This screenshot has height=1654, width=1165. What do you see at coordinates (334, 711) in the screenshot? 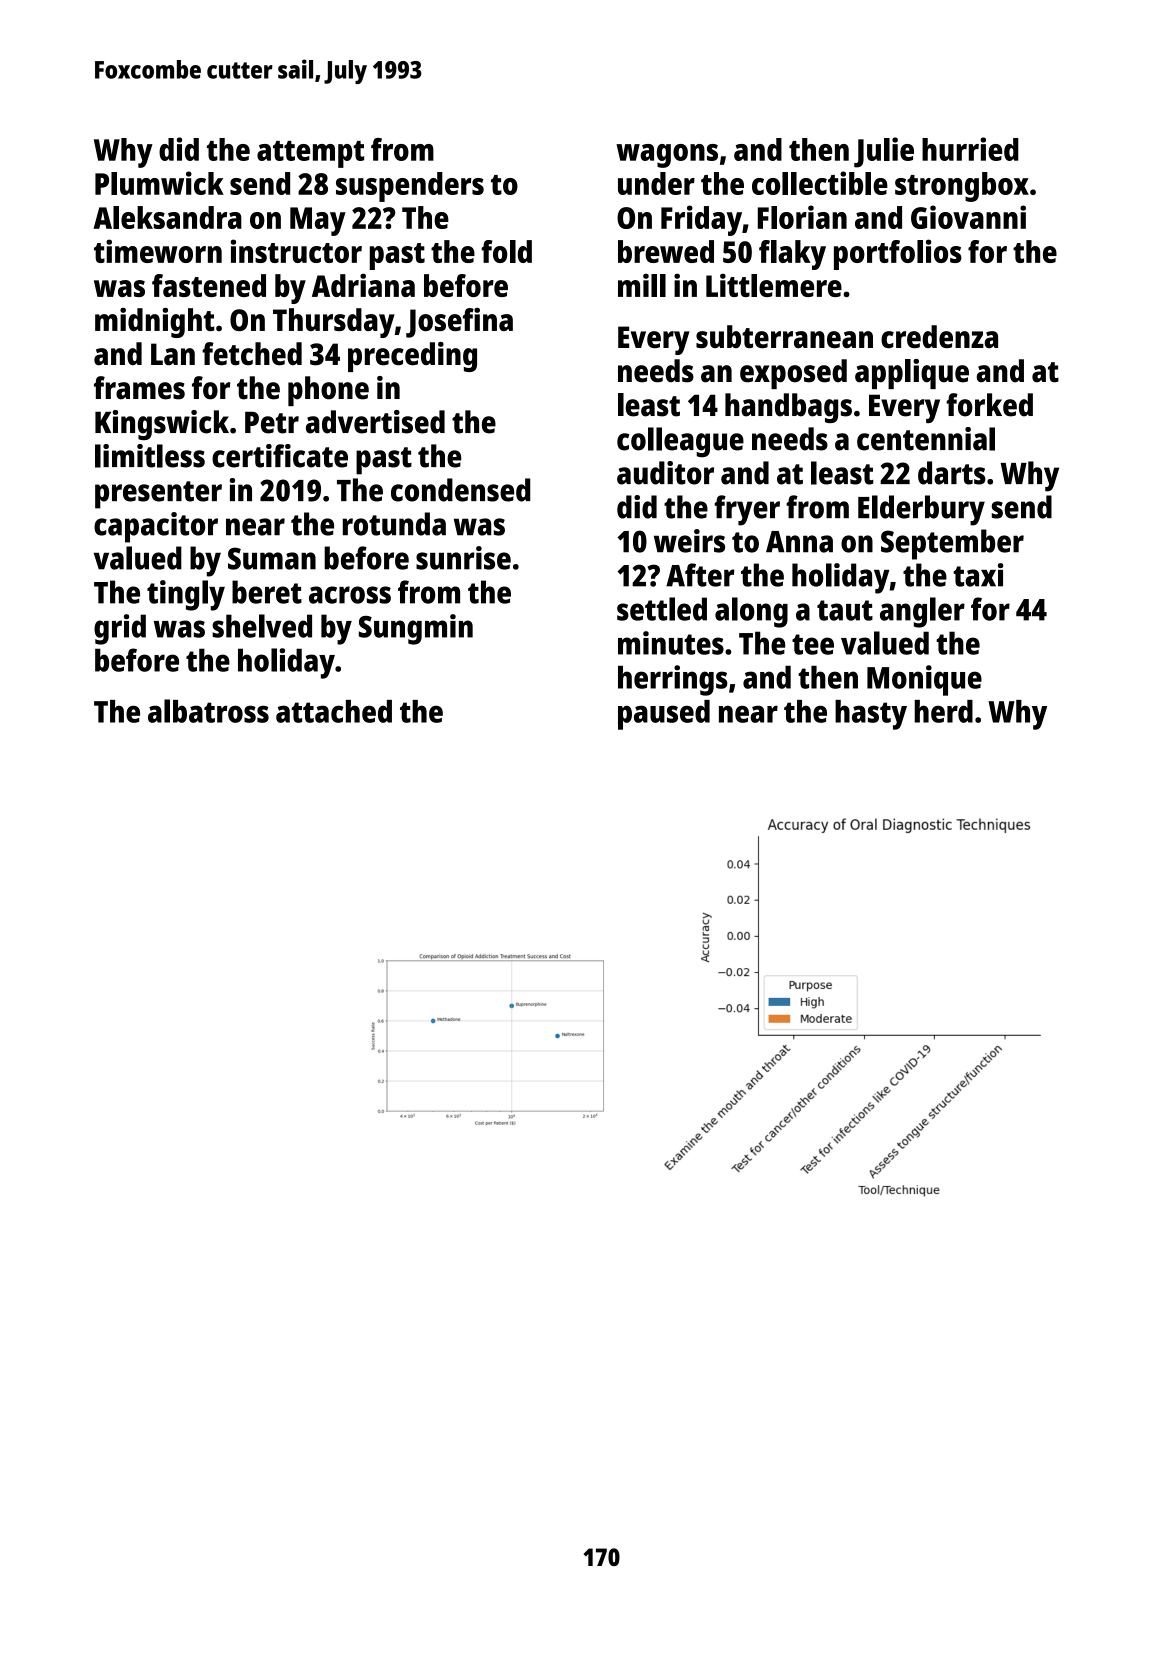
I see `attached` at bounding box center [334, 711].
